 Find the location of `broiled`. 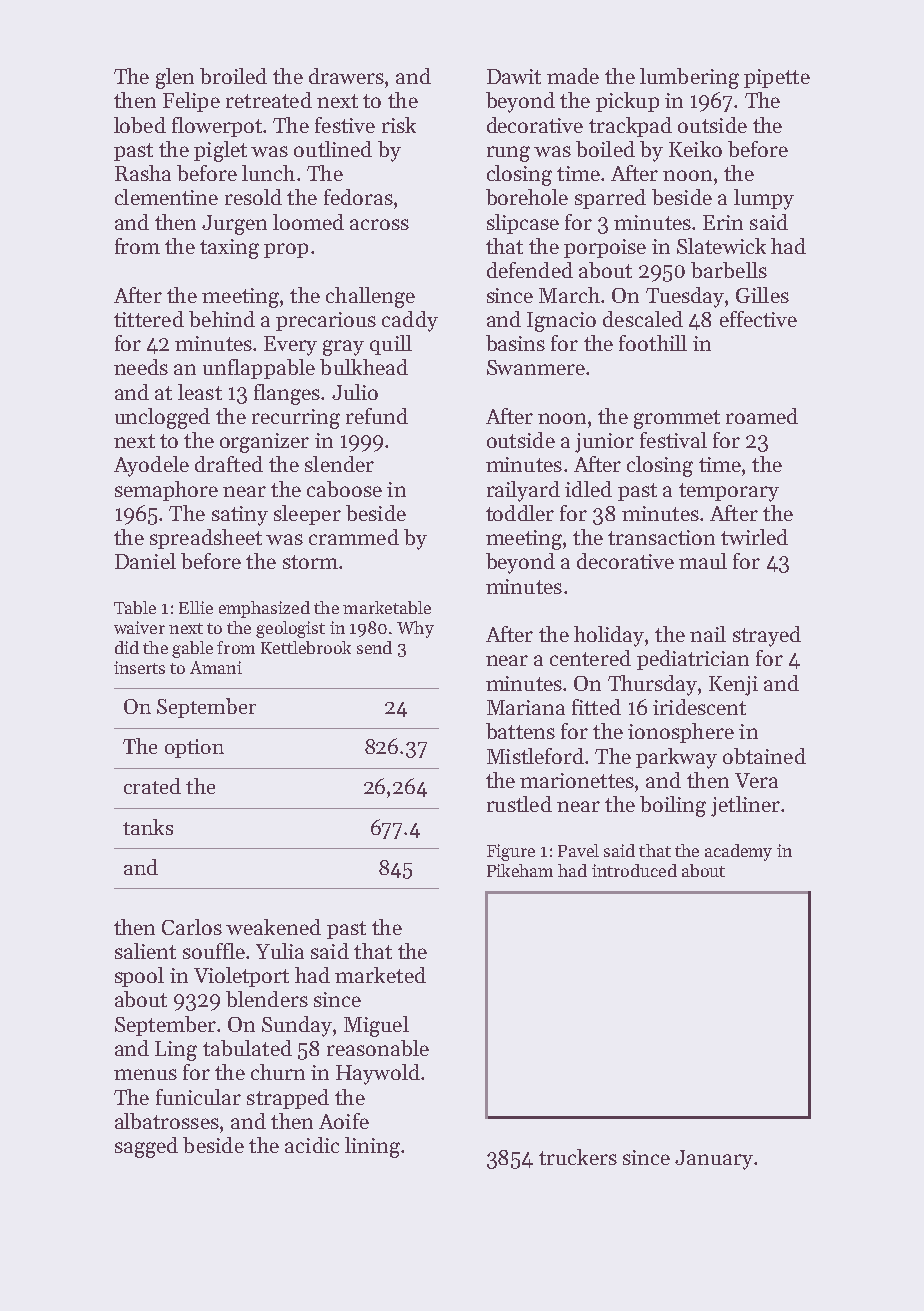

broiled is located at coordinates (233, 76).
